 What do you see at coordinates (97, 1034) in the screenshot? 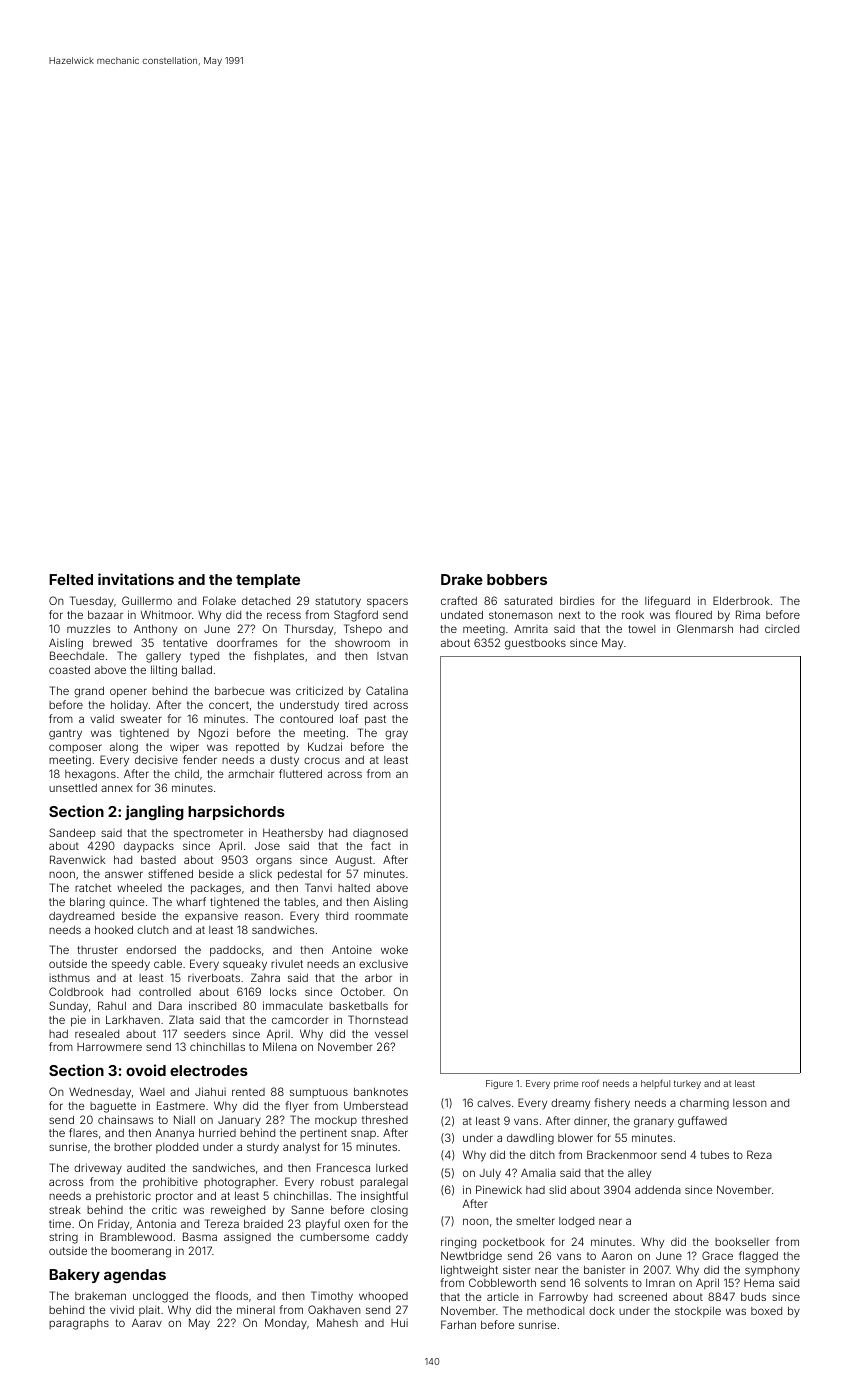
I see `resealed` at bounding box center [97, 1034].
